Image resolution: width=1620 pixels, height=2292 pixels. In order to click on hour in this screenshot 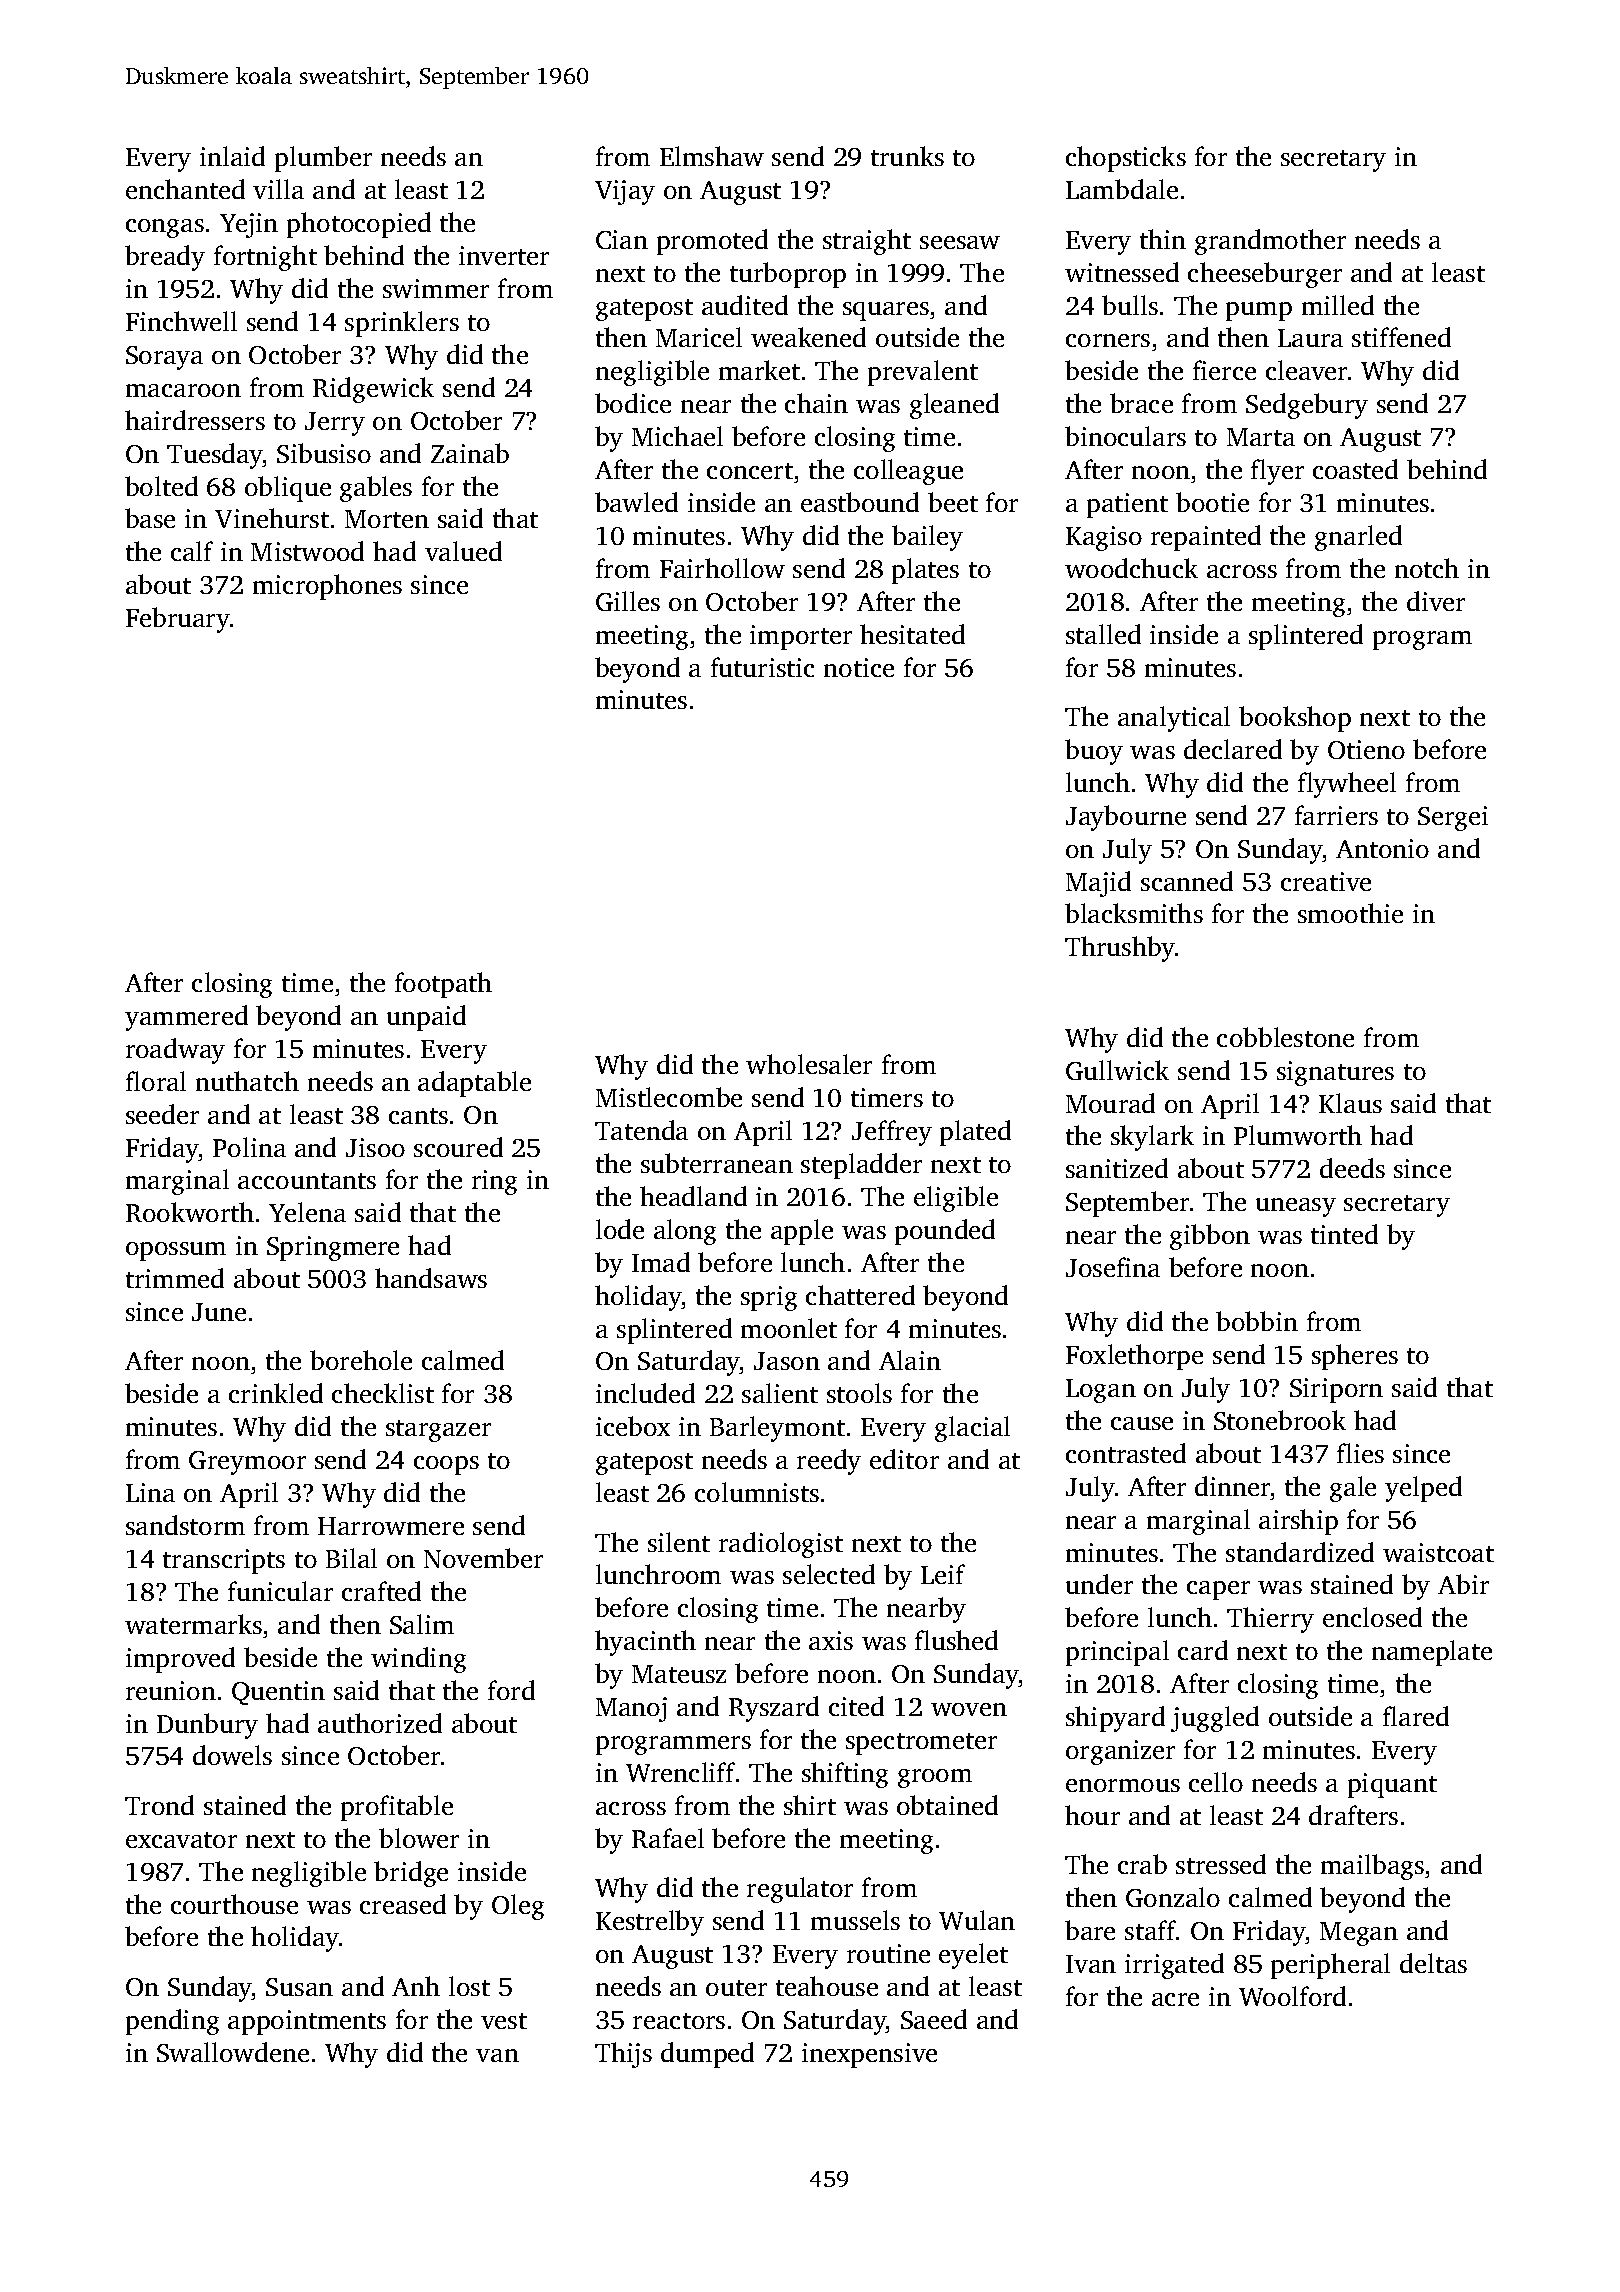, I will do `click(1092, 1815)`.
